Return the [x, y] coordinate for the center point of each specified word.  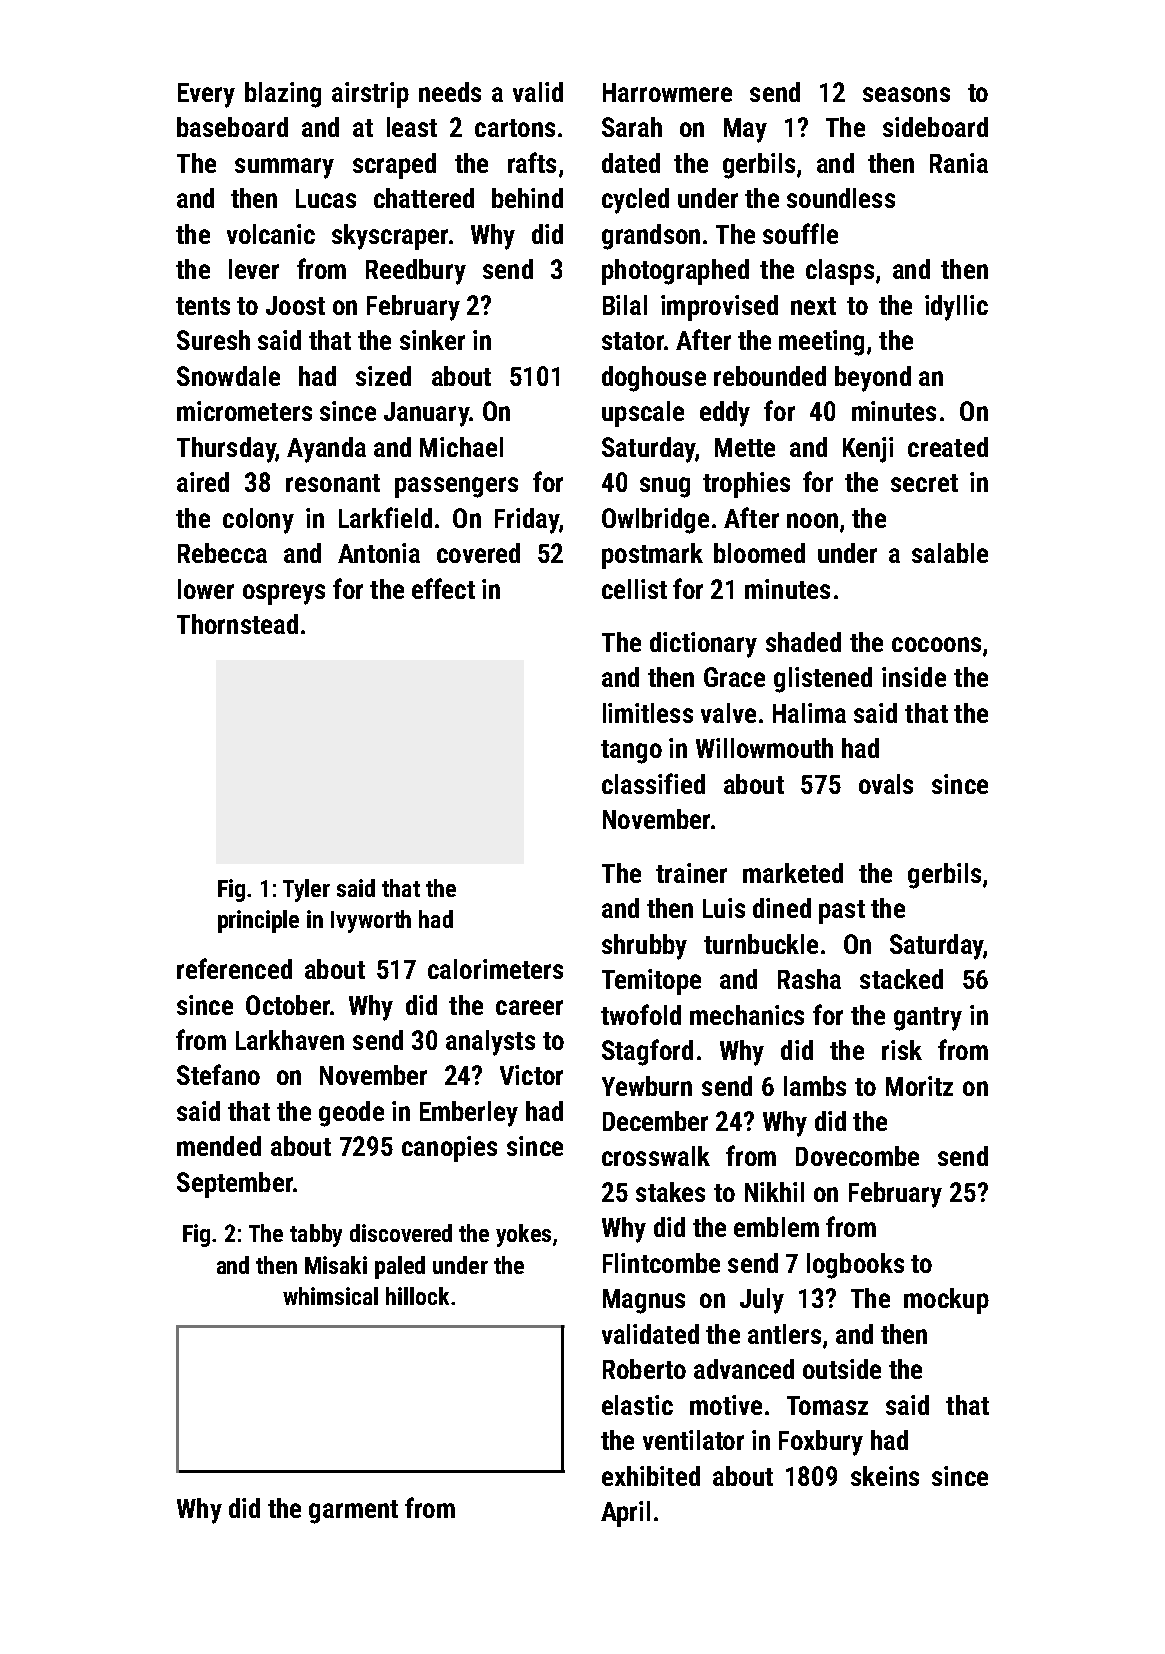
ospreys [284, 594]
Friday [527, 521]
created [948, 447]
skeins [885, 1476]
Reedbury [416, 272]
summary [284, 168]
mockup [946, 1301]
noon [812, 520]
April [625, 1514]
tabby [316, 1235]
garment [353, 1512]
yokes [523, 1235]
